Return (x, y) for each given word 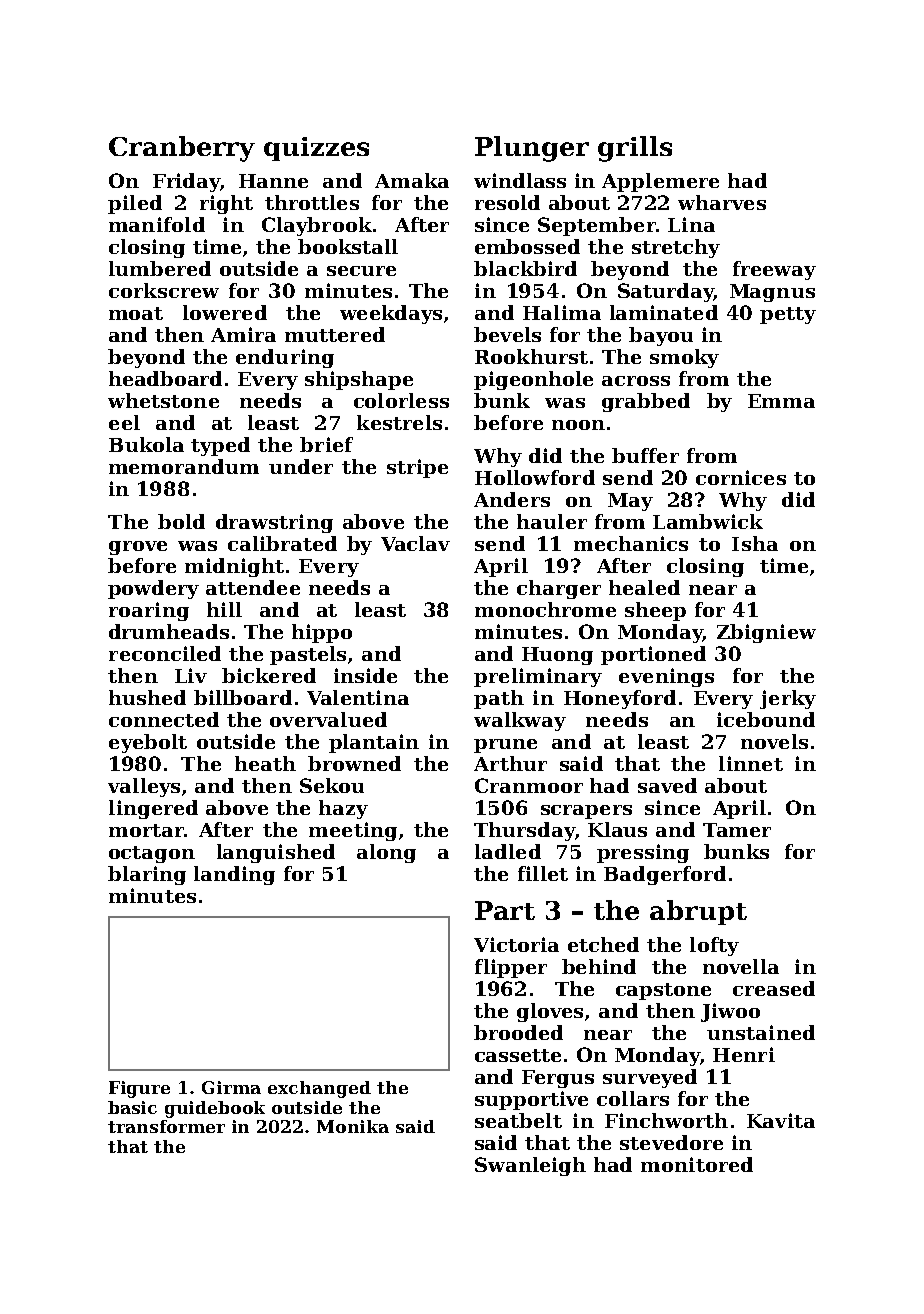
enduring (285, 358)
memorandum (184, 466)
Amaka (412, 180)
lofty (714, 946)
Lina (691, 224)
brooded (518, 1032)
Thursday (524, 831)
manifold (157, 224)
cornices (741, 477)
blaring (147, 875)
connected (164, 719)
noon (578, 425)
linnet (751, 763)
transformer (166, 1126)
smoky (684, 358)
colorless (401, 400)
